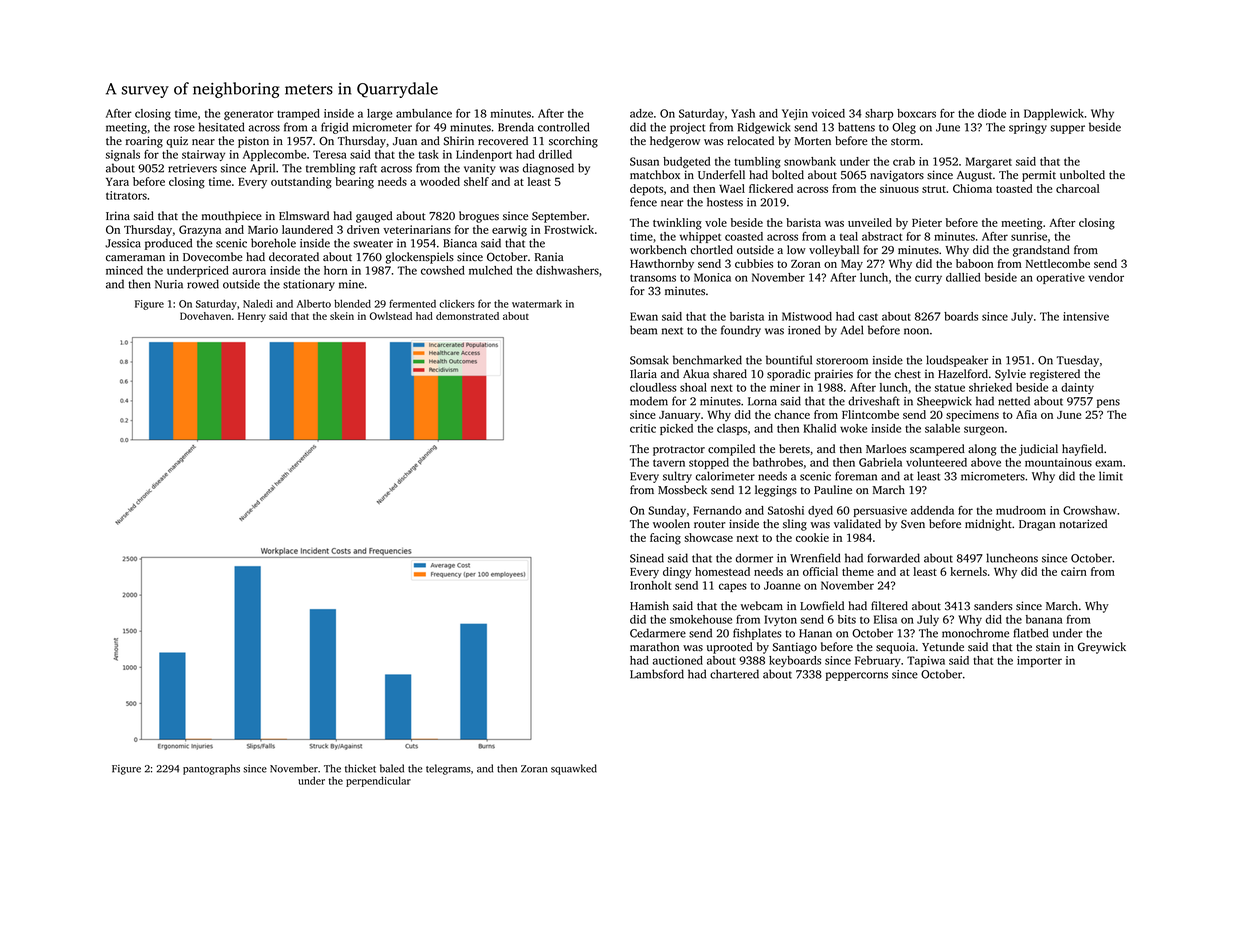 Image resolution: width=1233 pixels, height=952 pixels. Describe the element at coordinates (205, 316) in the screenshot. I see `Dovehaven` at that location.
